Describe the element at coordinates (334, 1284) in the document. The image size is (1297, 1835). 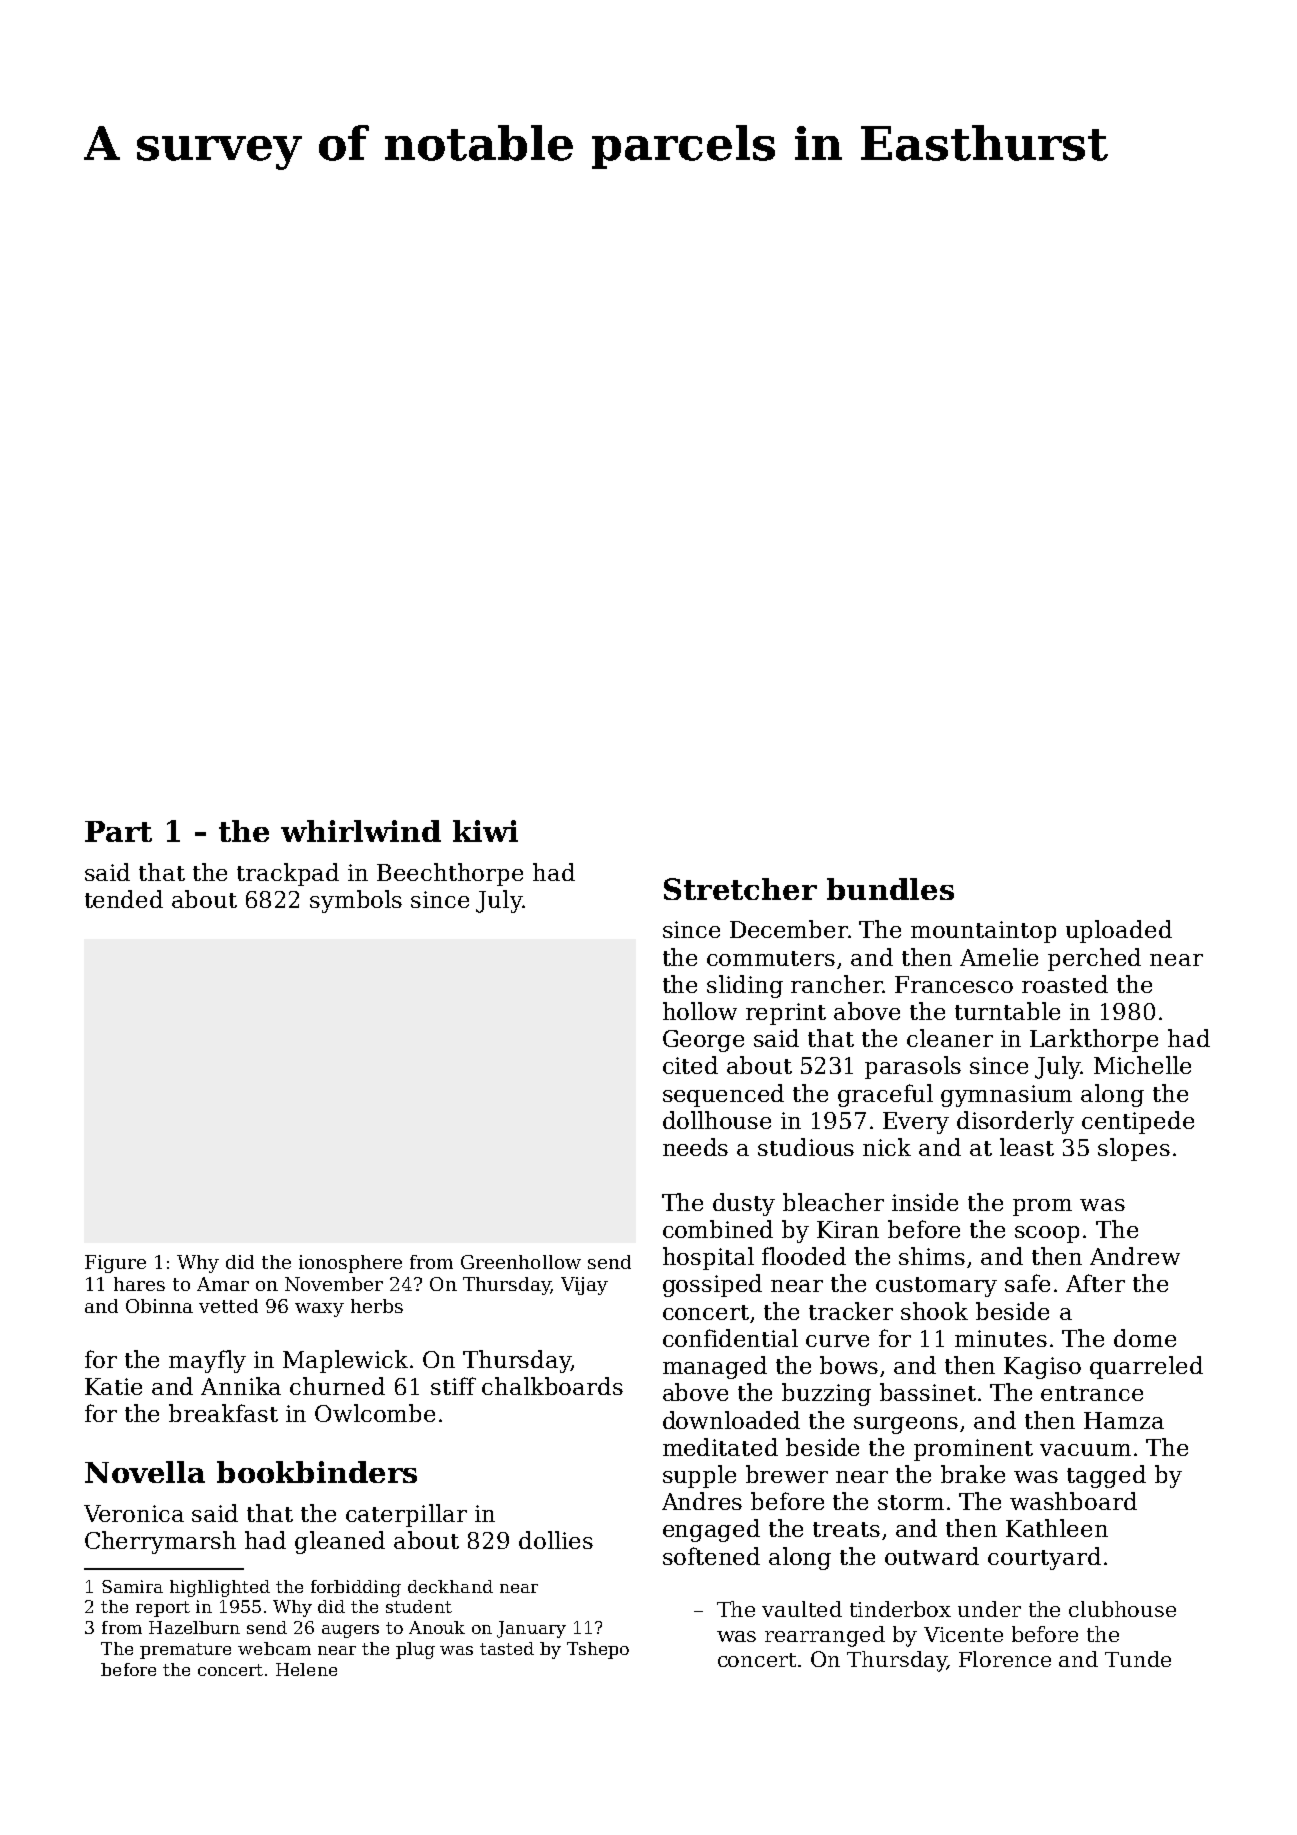
I see `November` at that location.
